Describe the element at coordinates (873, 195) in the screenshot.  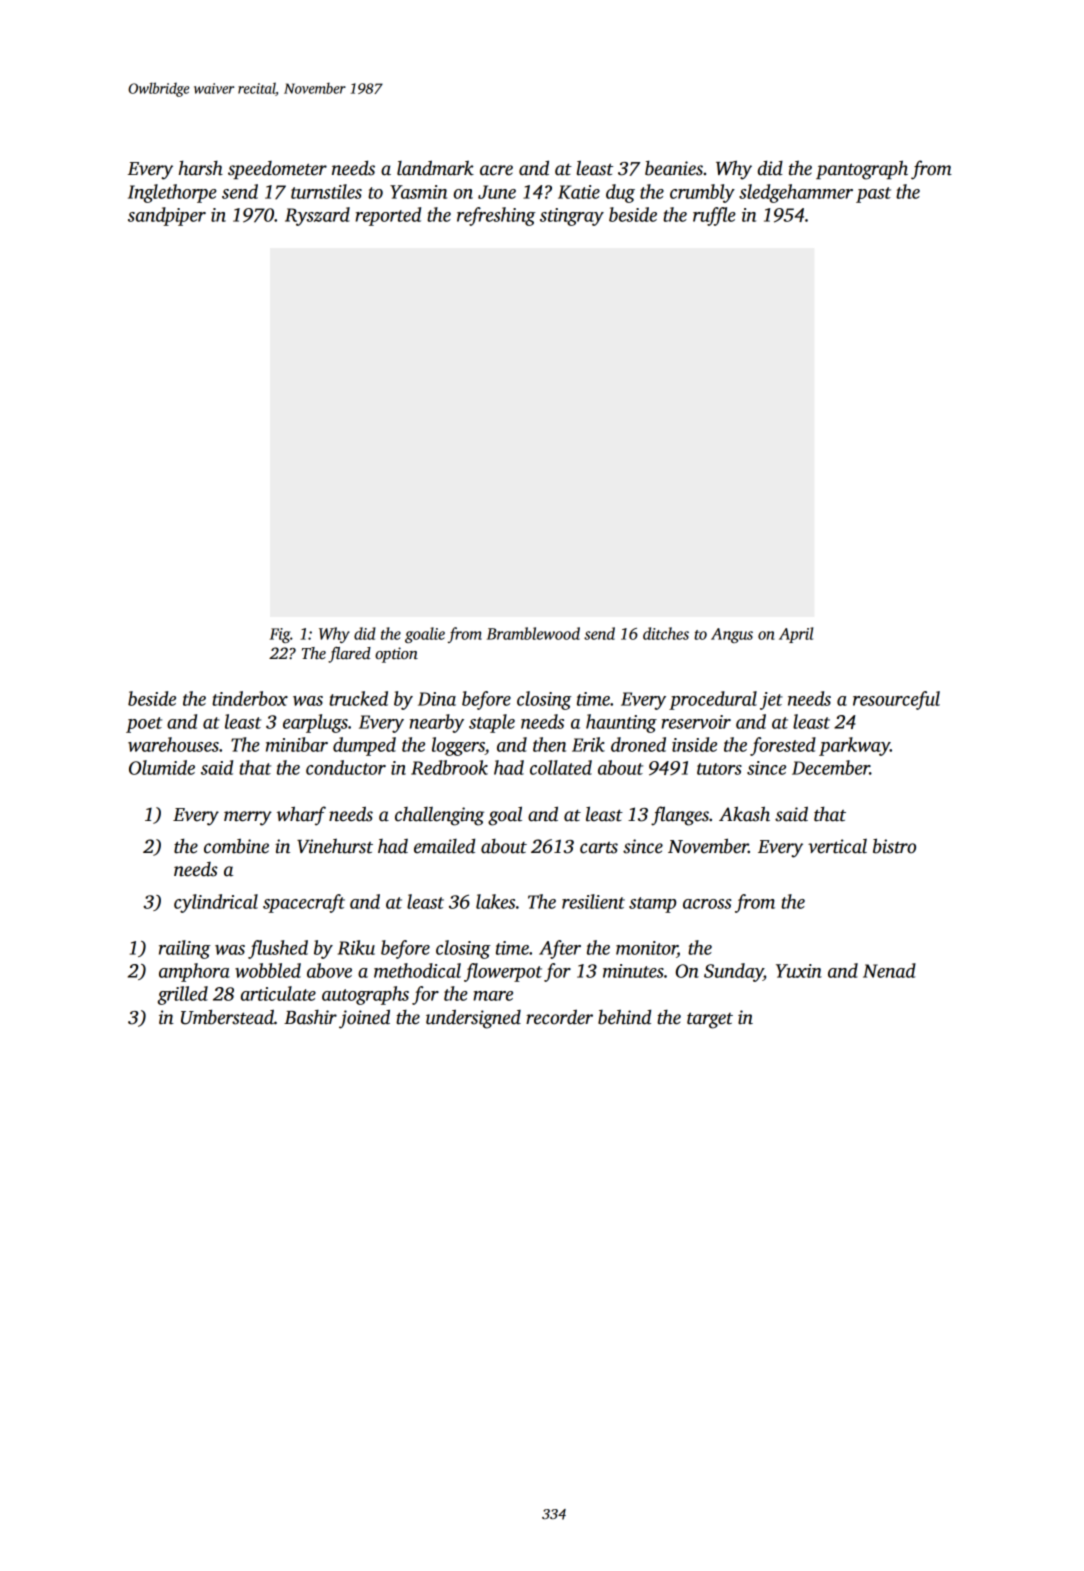
I see `past` at that location.
